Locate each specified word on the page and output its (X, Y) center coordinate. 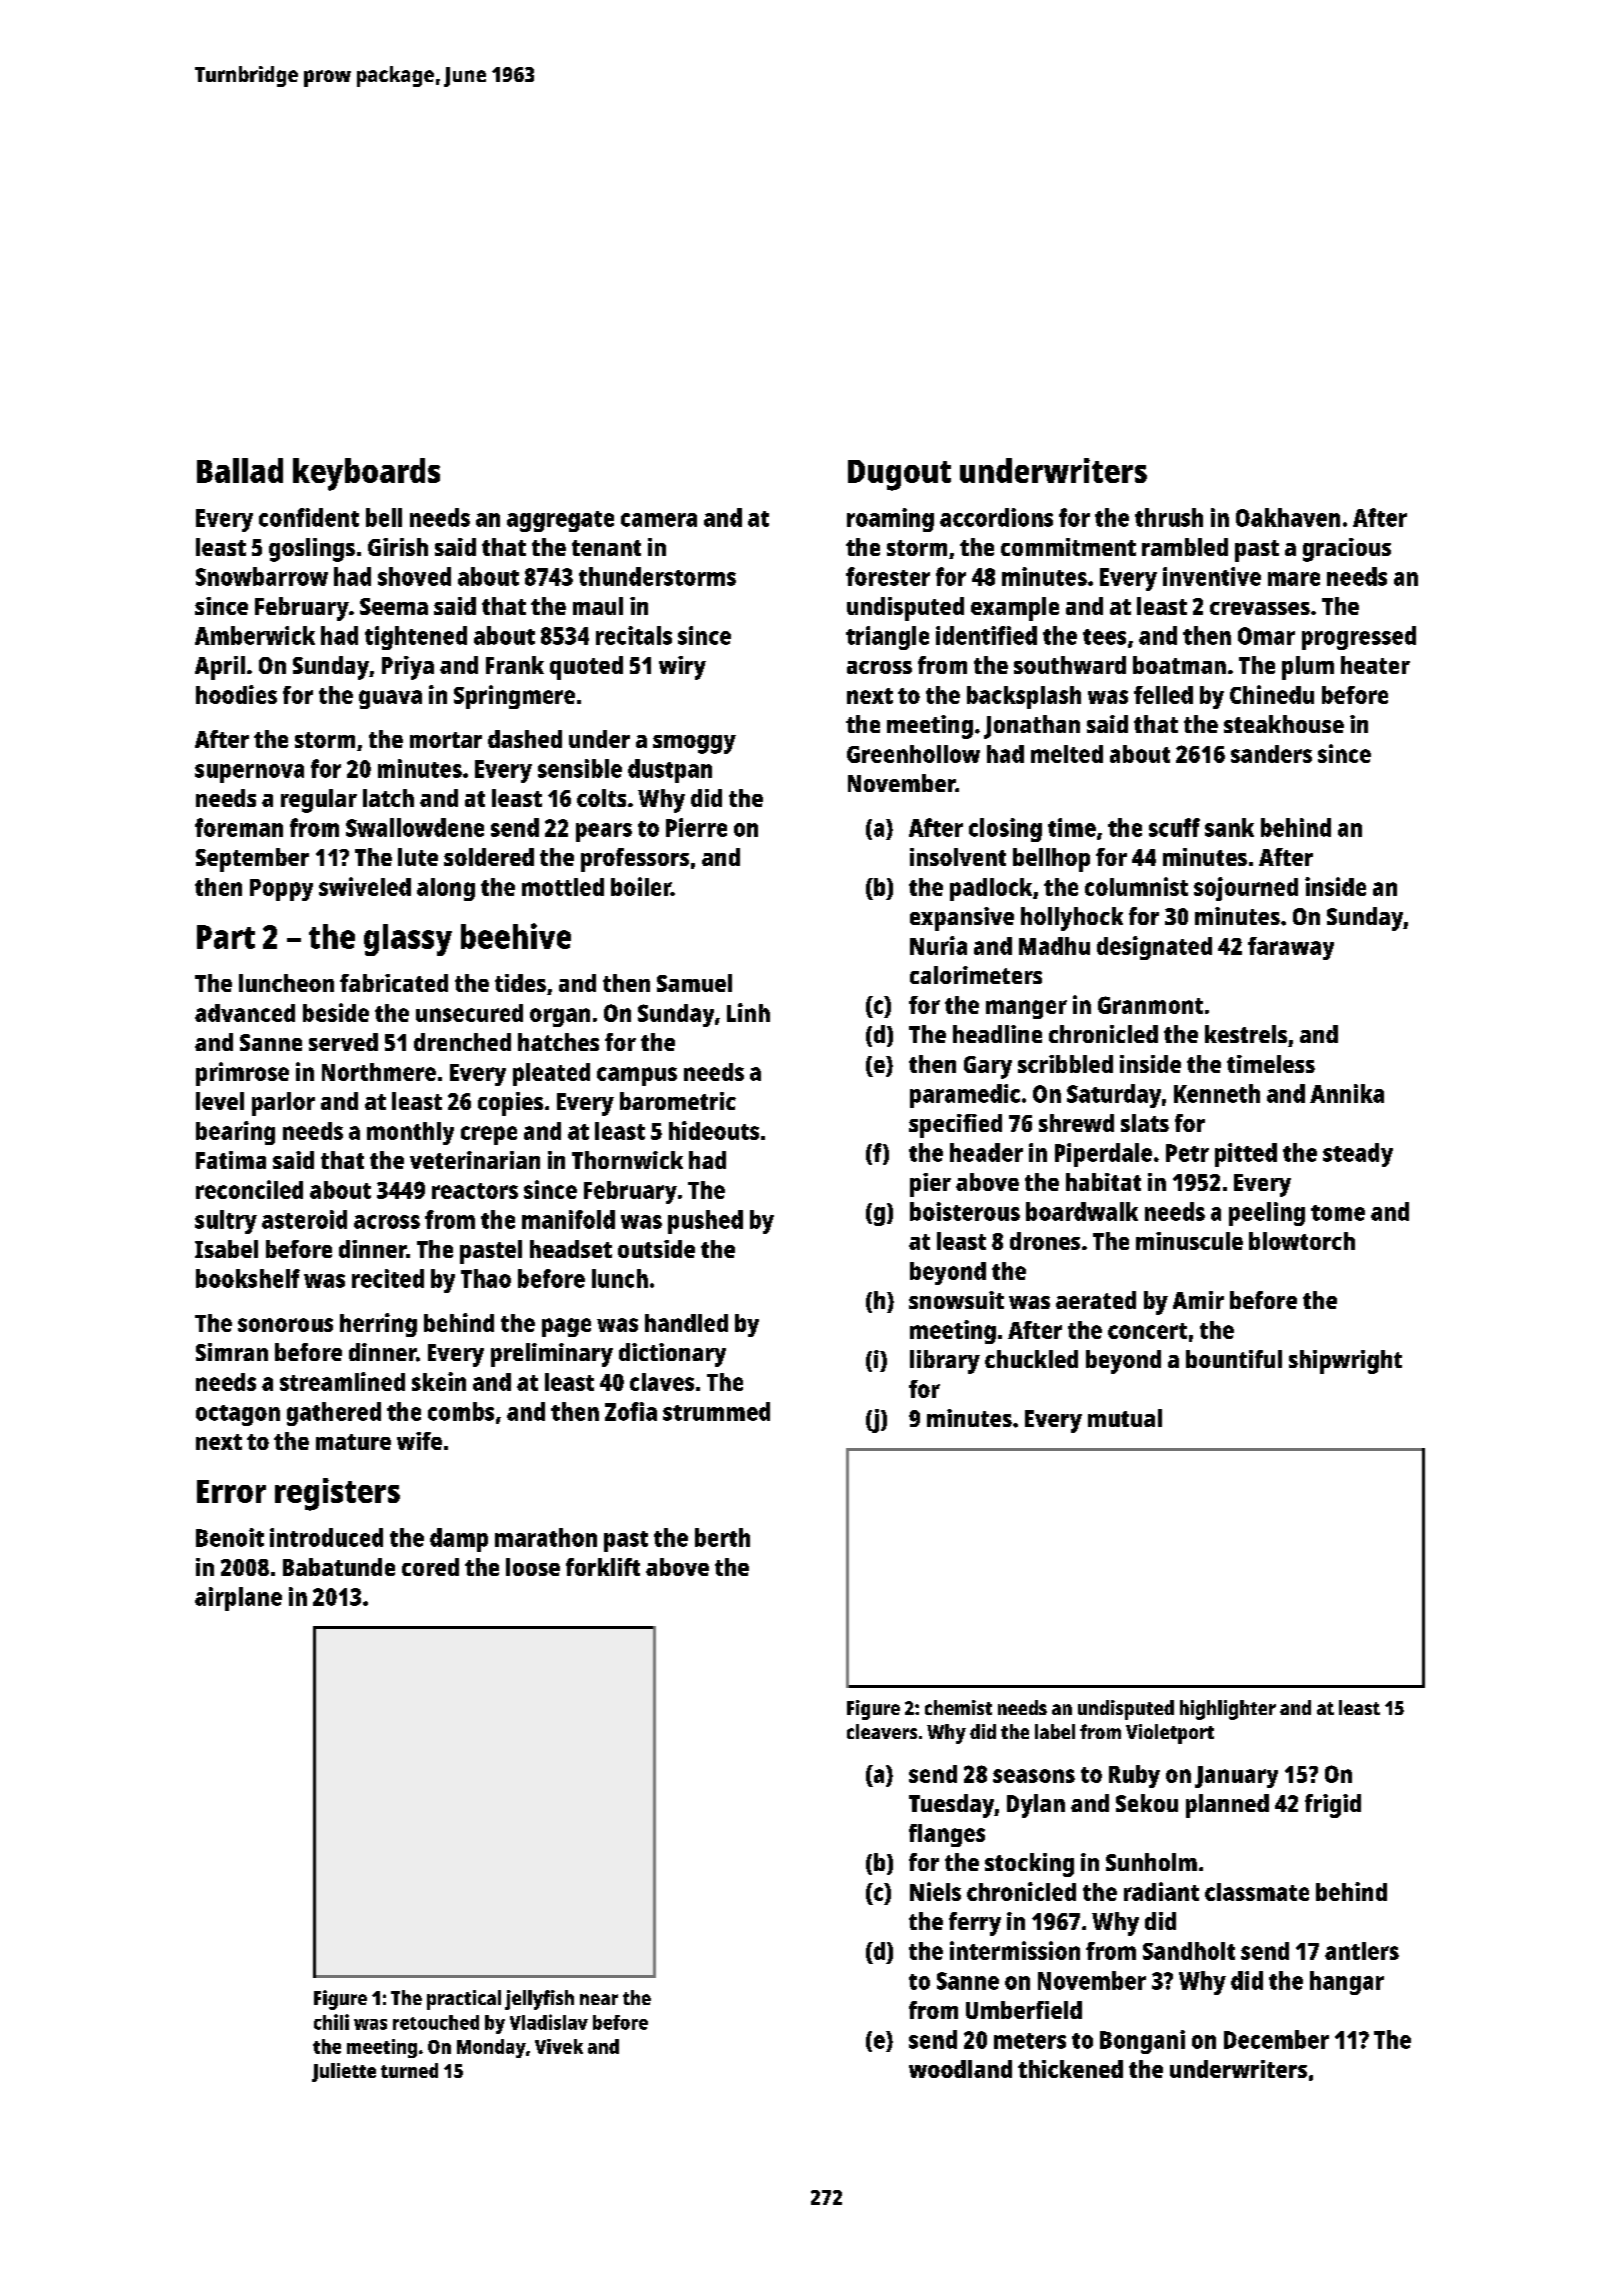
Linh (748, 1012)
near (599, 1999)
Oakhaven (1288, 517)
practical (464, 2000)
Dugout (899, 475)
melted (1067, 754)
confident (309, 517)
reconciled (249, 1189)
